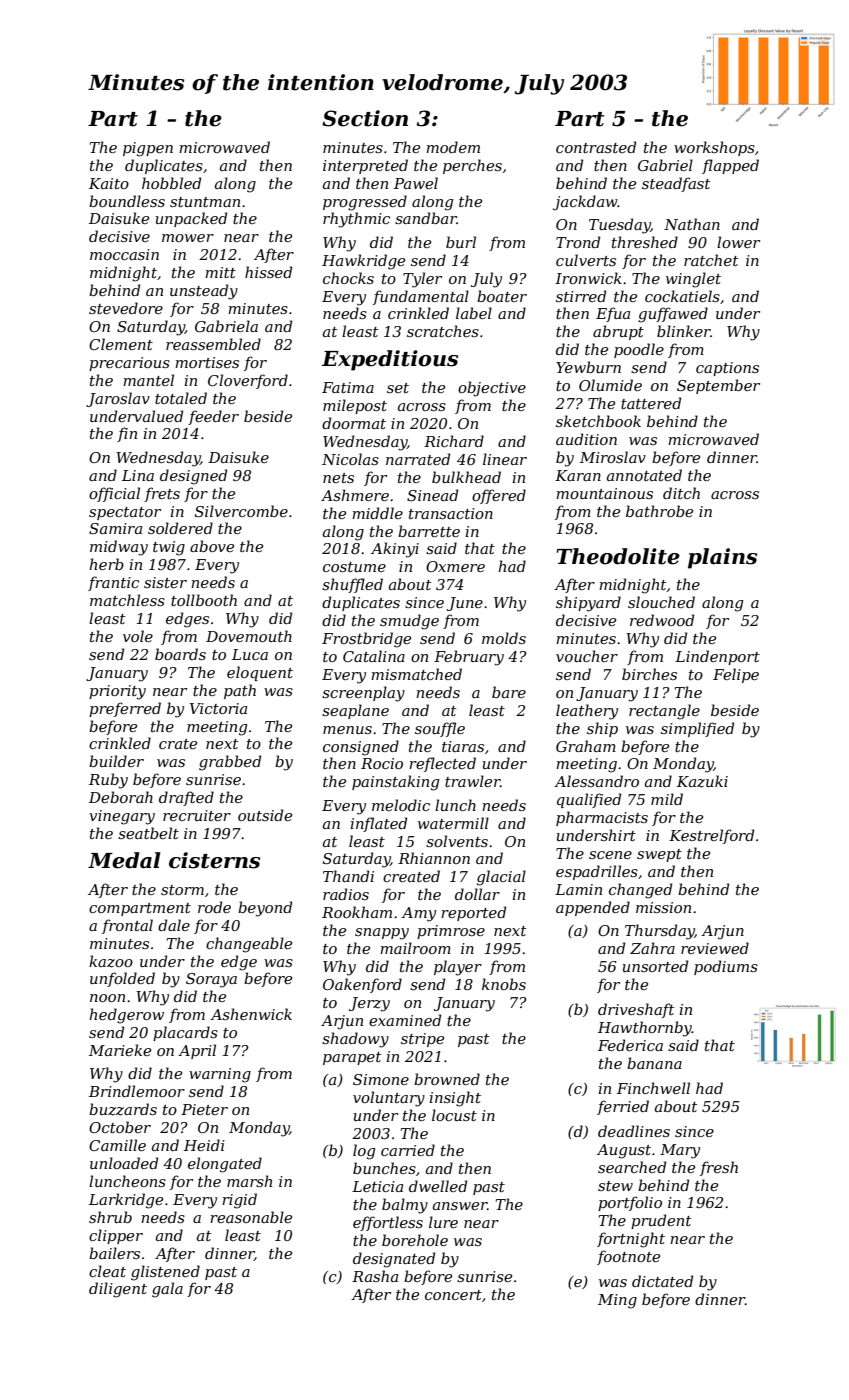 The height and width of the image is (1400, 849). What do you see at coordinates (596, 147) in the image?
I see `contrasted` at bounding box center [596, 147].
